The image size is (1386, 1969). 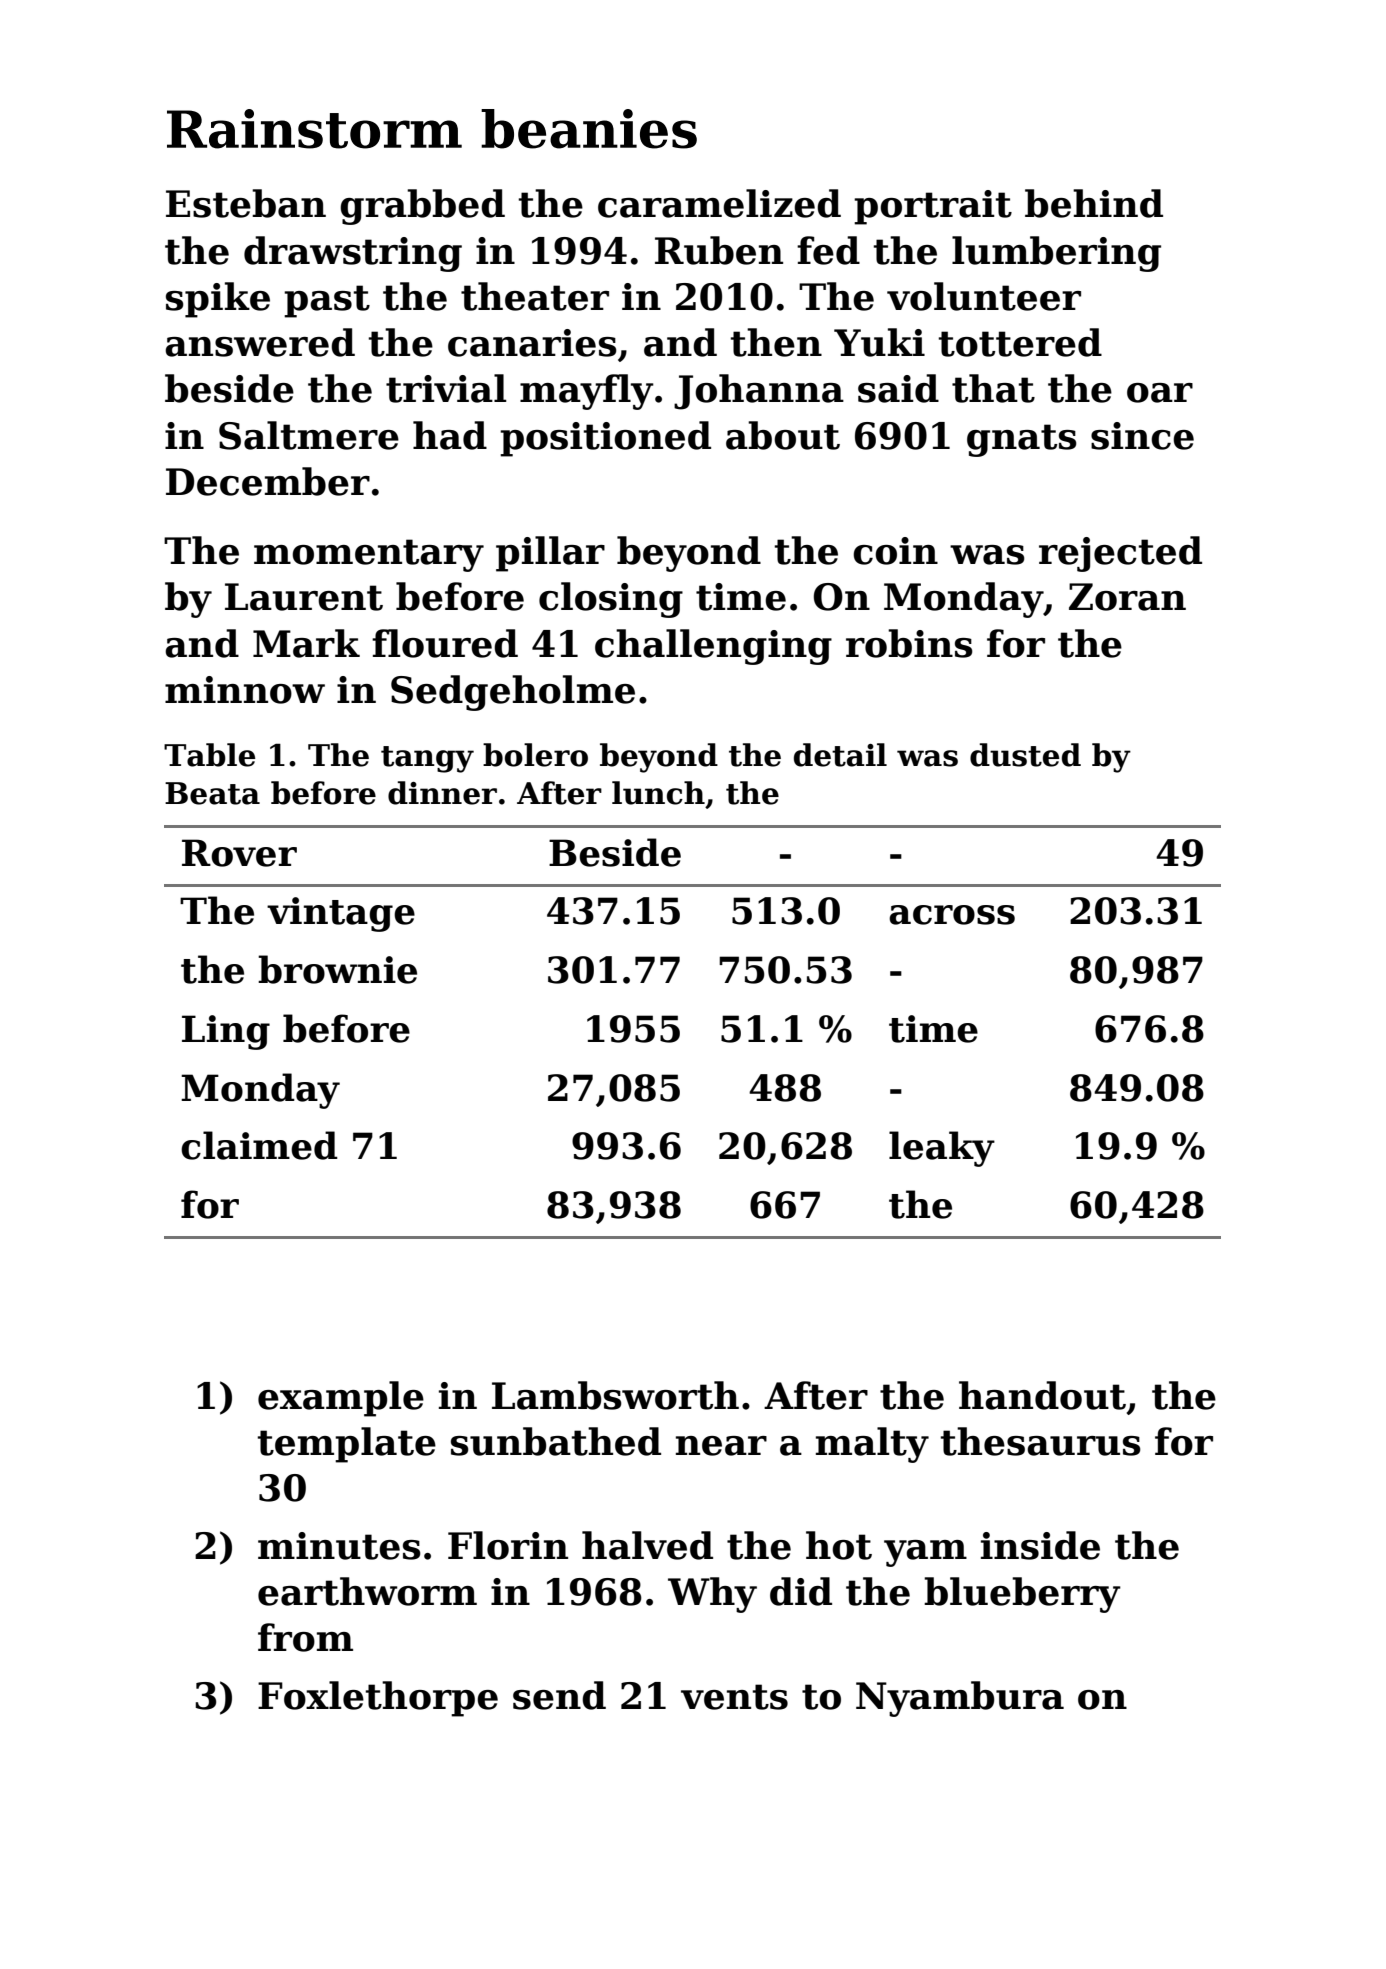 What do you see at coordinates (719, 250) in the image?
I see `Ruben` at bounding box center [719, 250].
